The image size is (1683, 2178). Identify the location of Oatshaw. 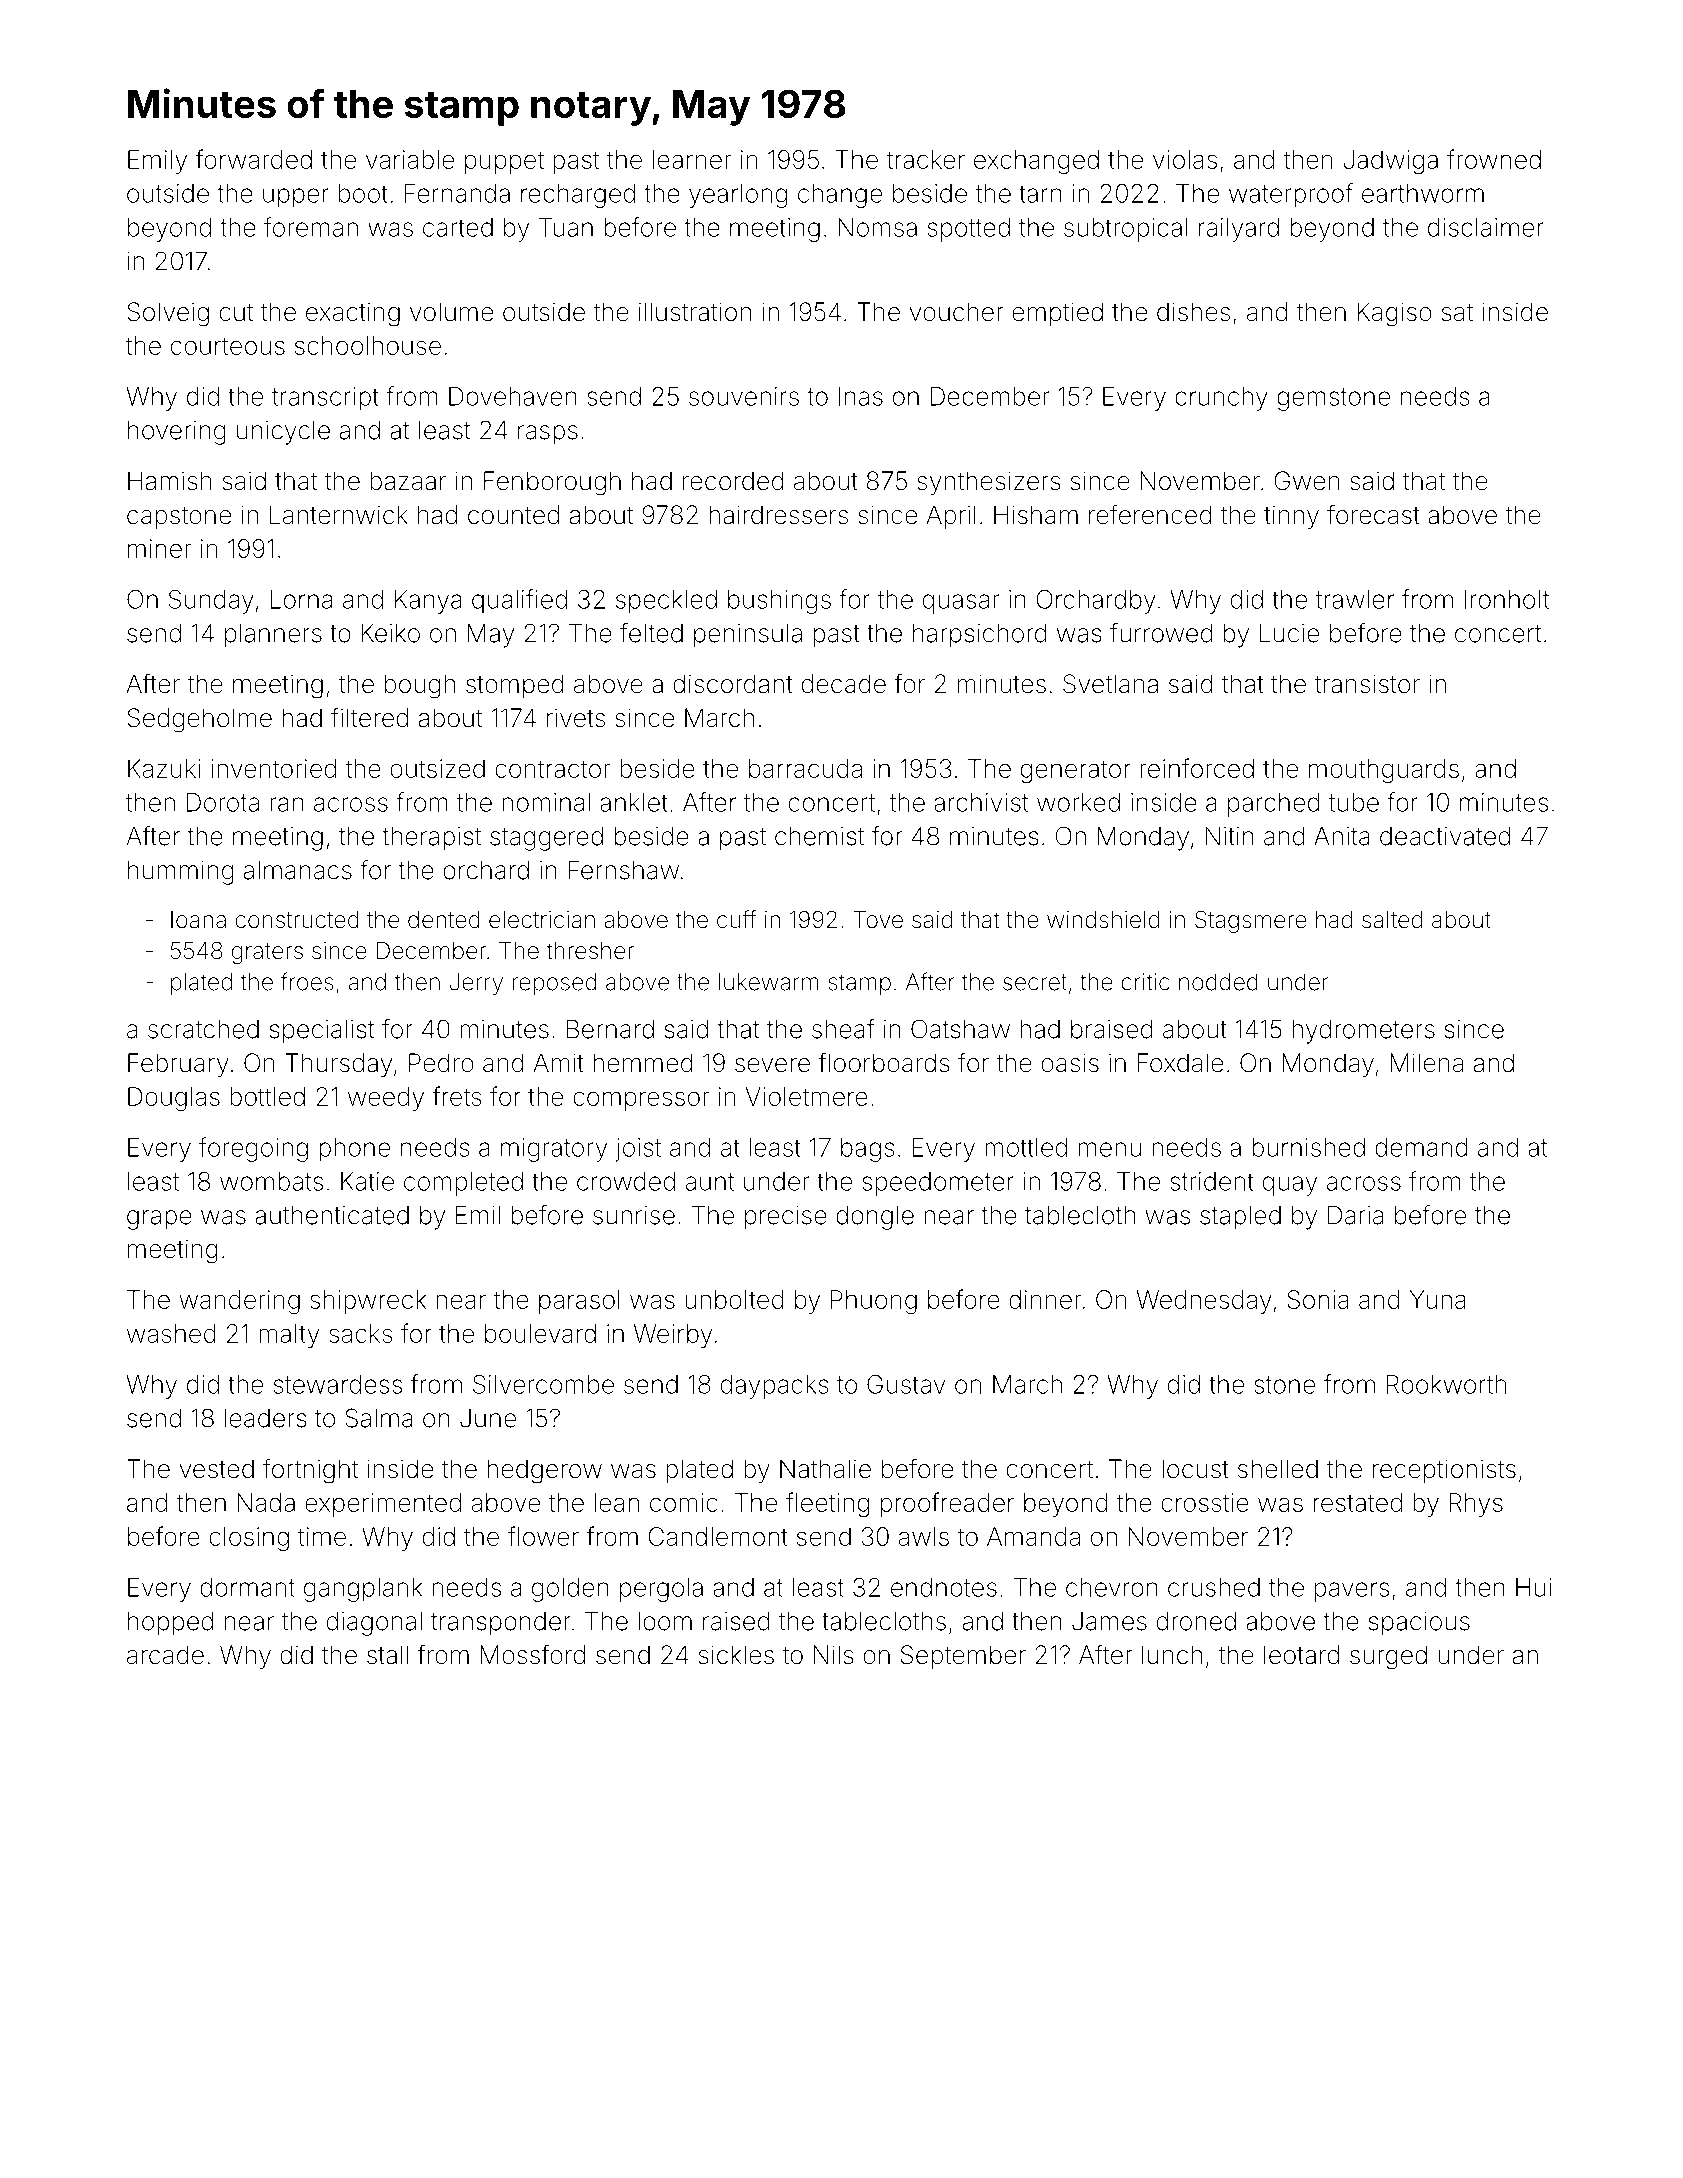
(960, 1029).
